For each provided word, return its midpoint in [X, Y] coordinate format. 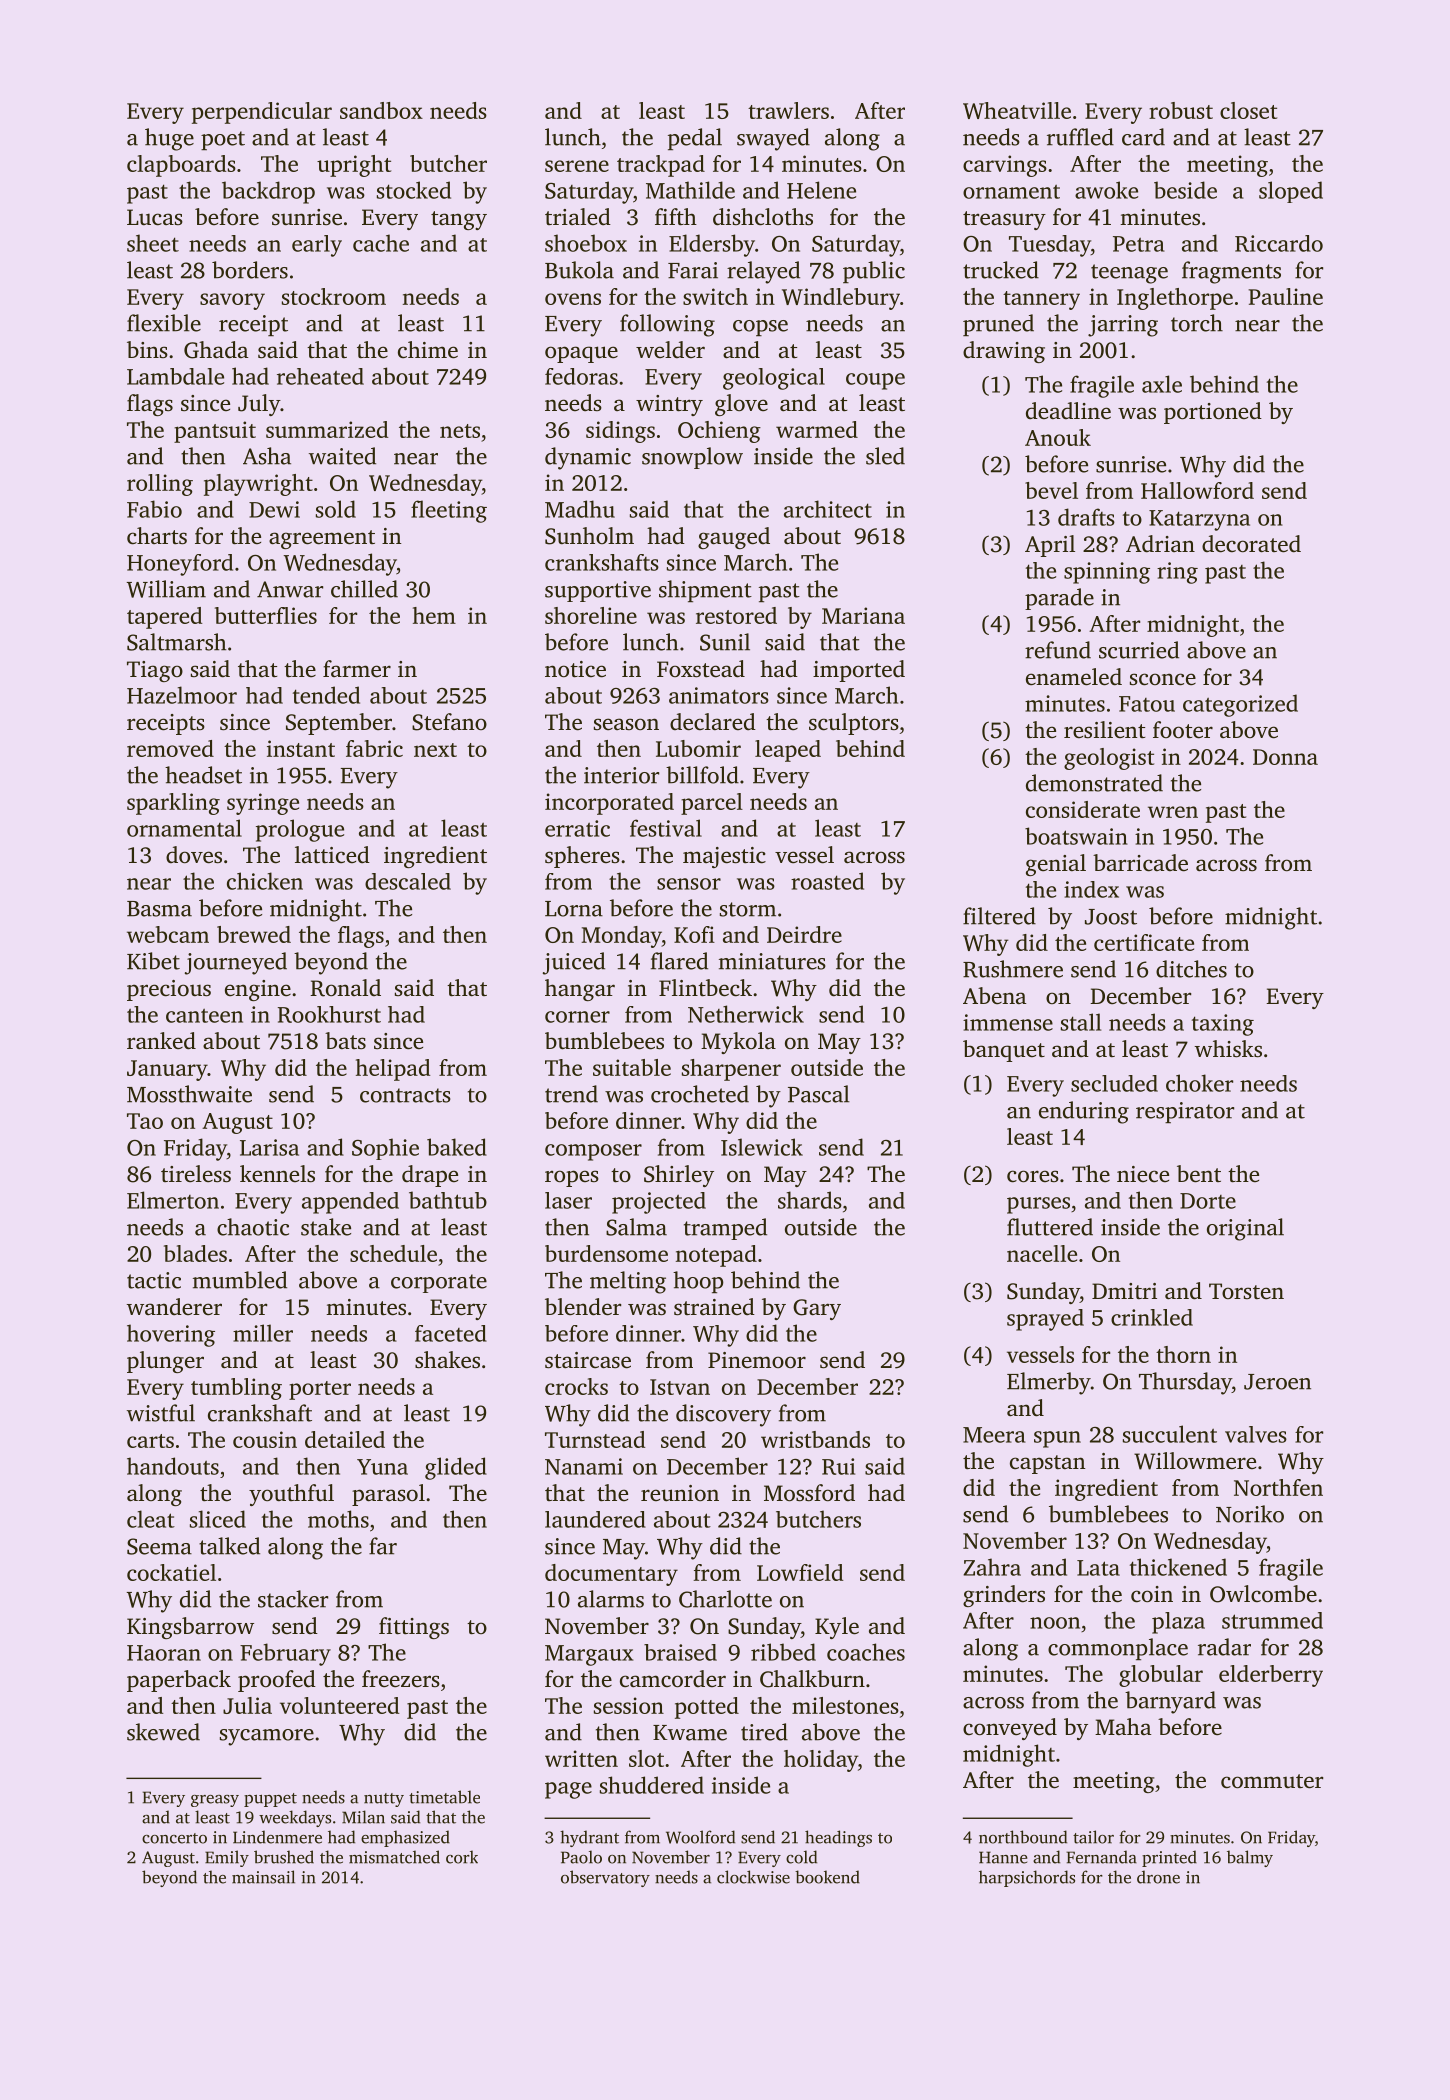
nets [460, 431]
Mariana [863, 615]
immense [1008, 1022]
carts [150, 1441]
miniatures [772, 961]
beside [1185, 190]
